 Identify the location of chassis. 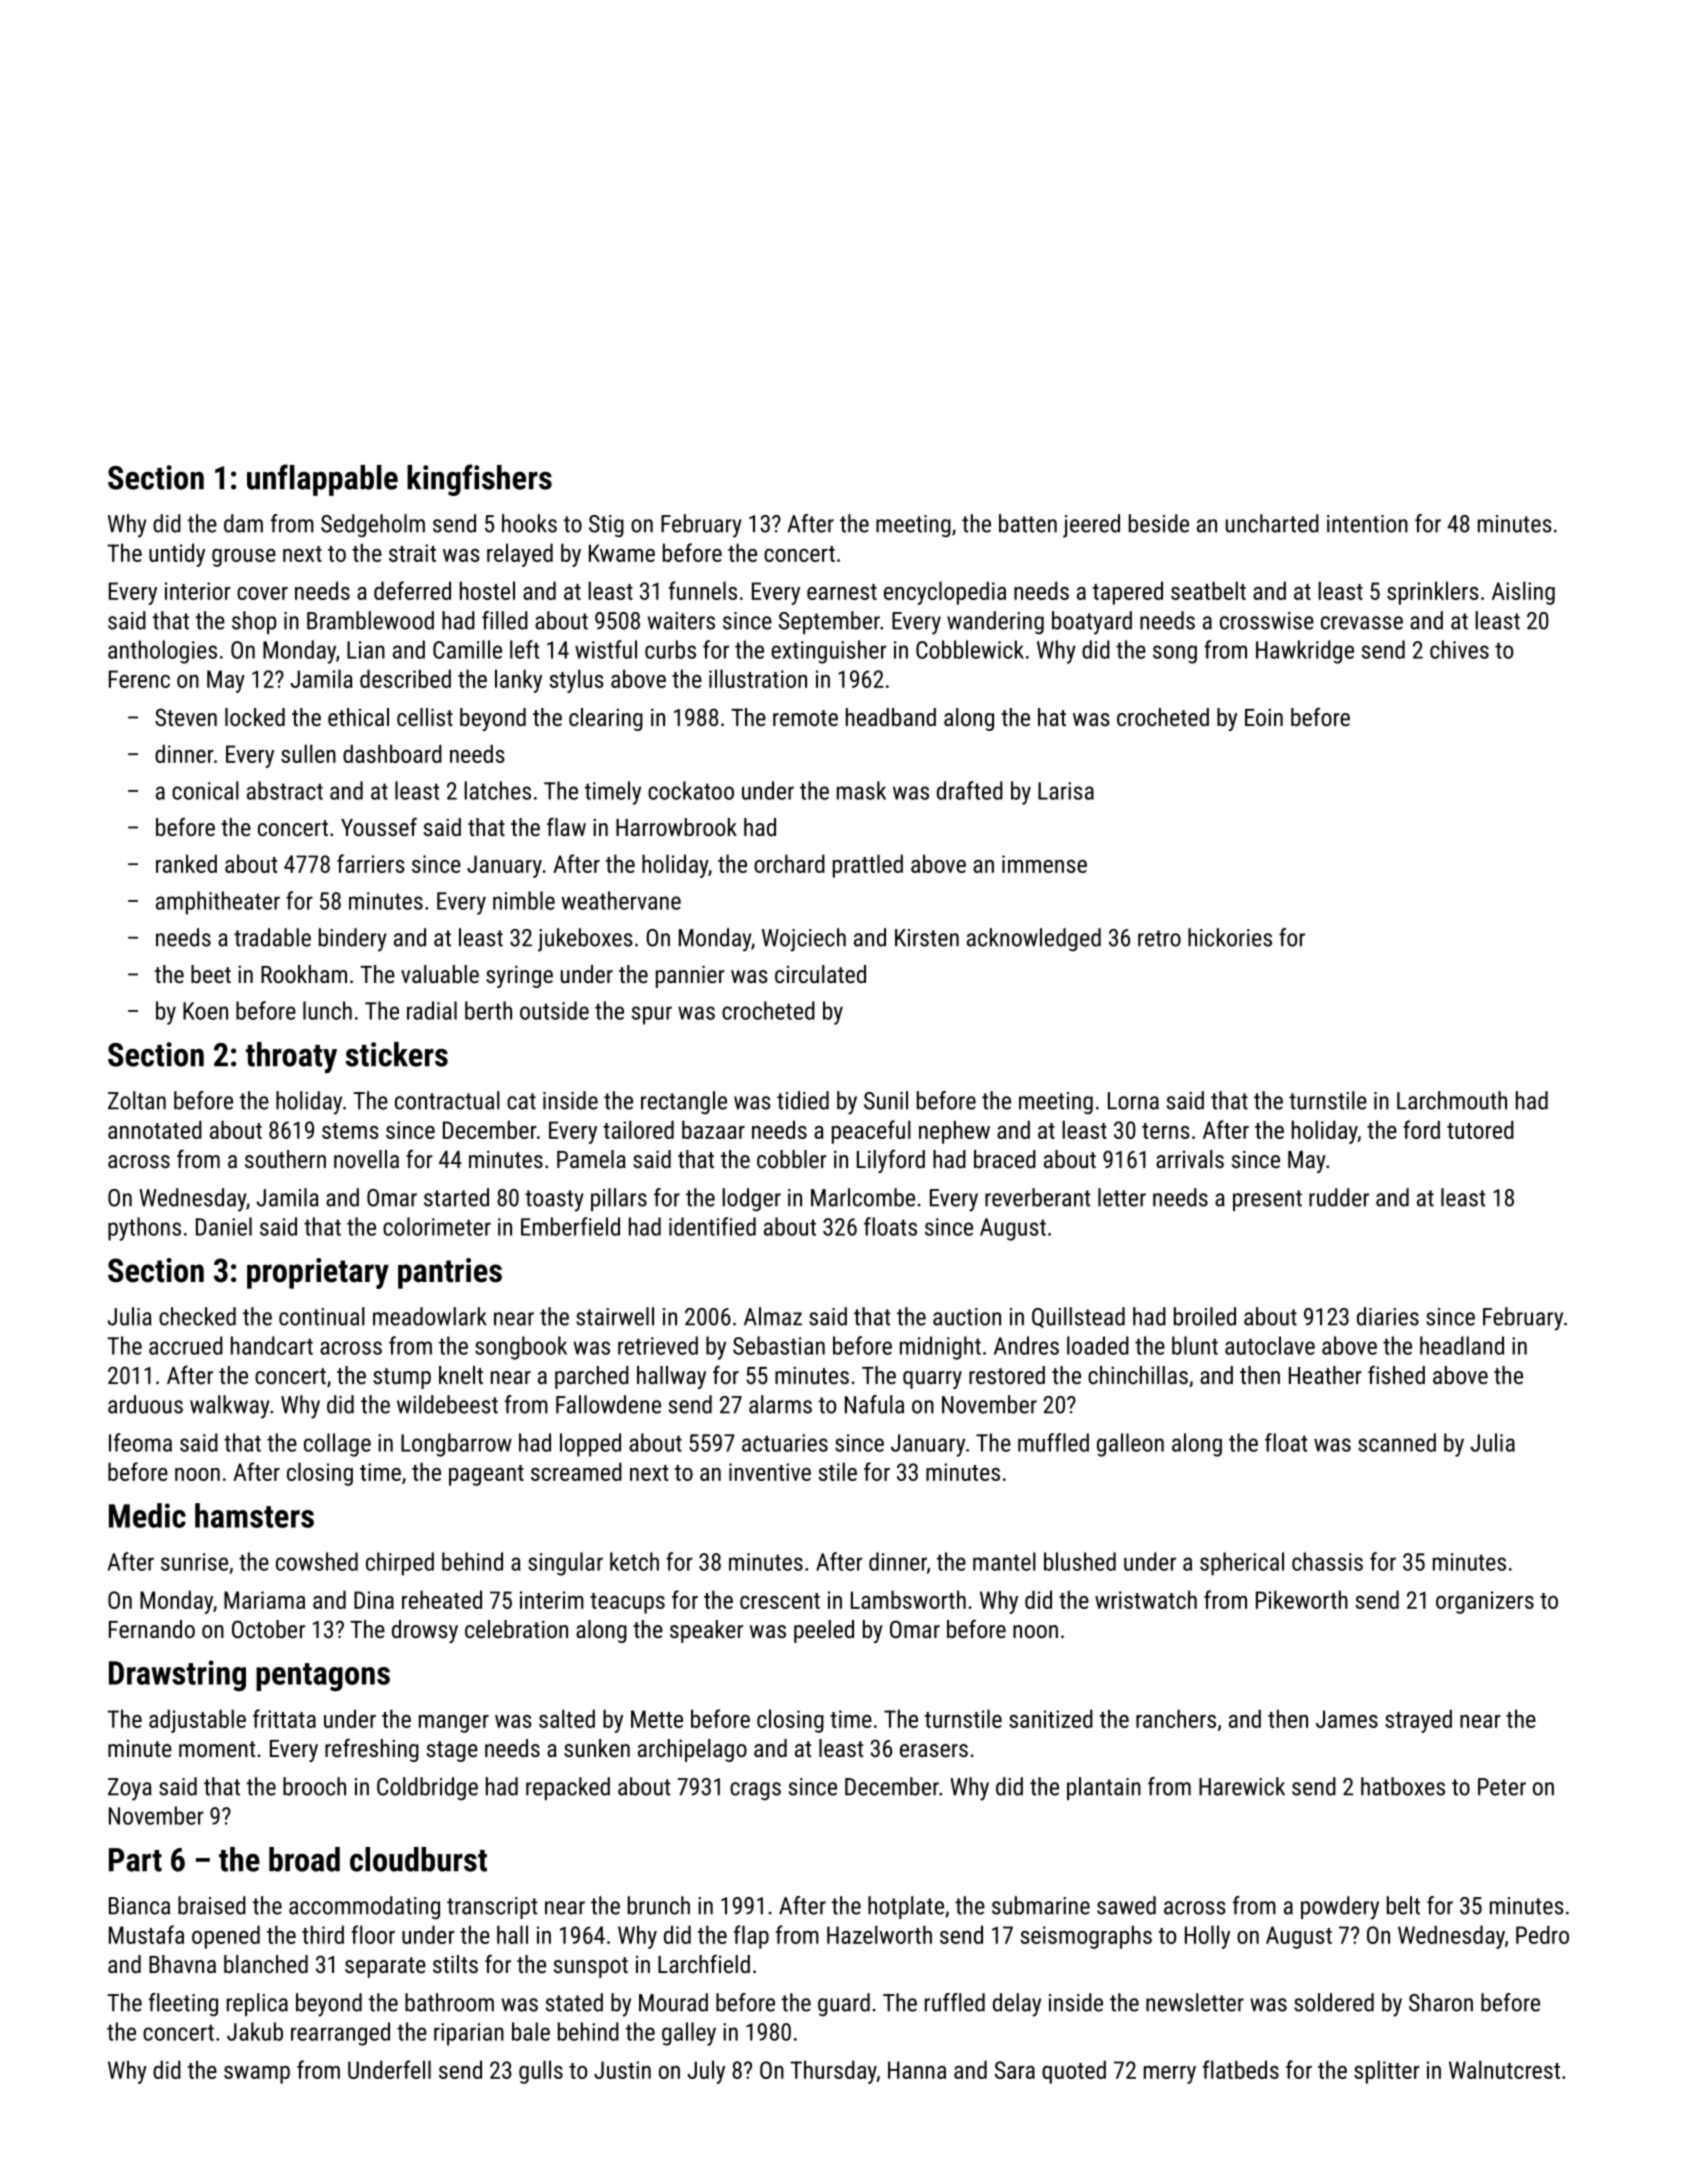
(1327, 1561).
